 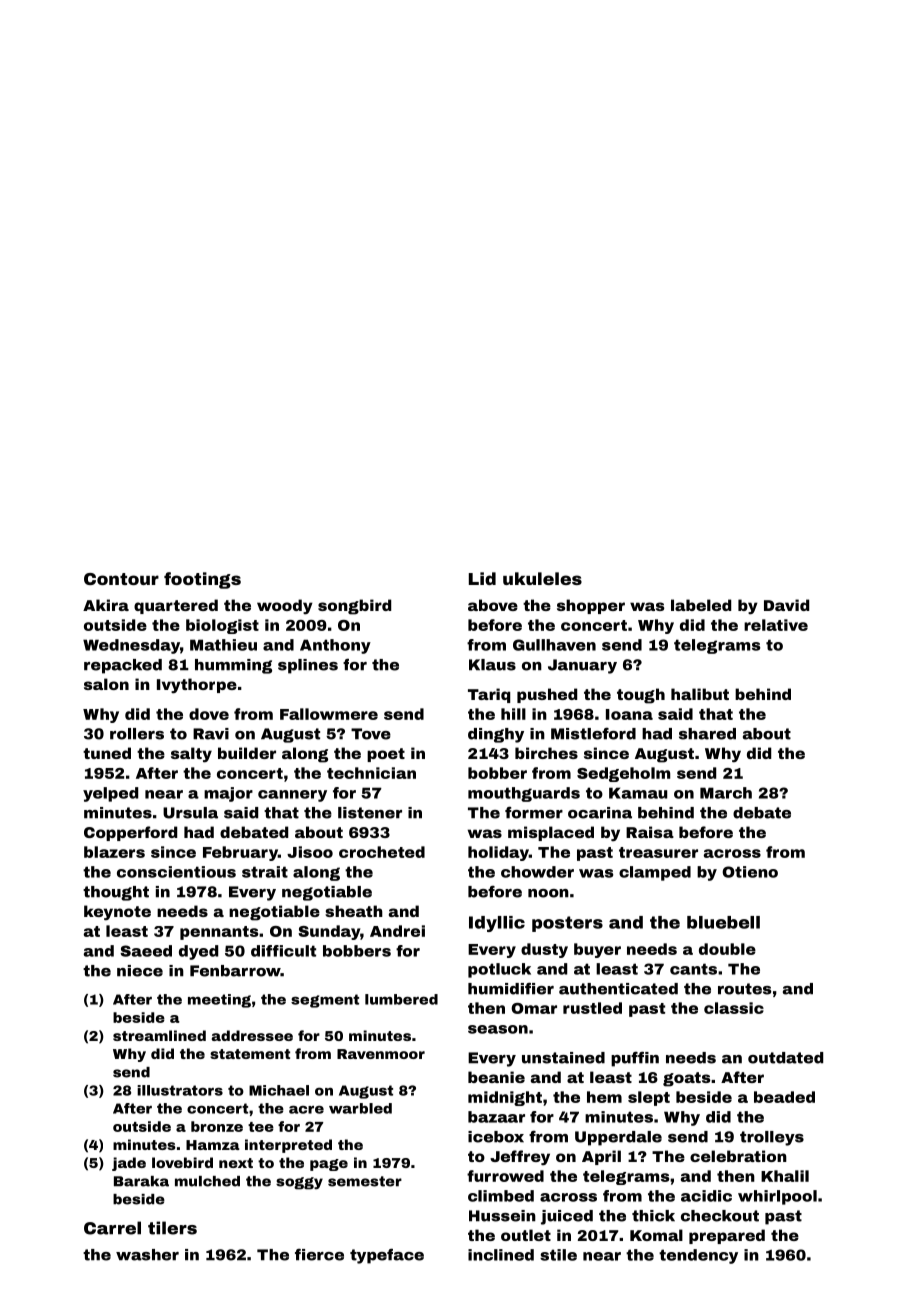 What do you see at coordinates (319, 1255) in the screenshot?
I see `fierce` at bounding box center [319, 1255].
